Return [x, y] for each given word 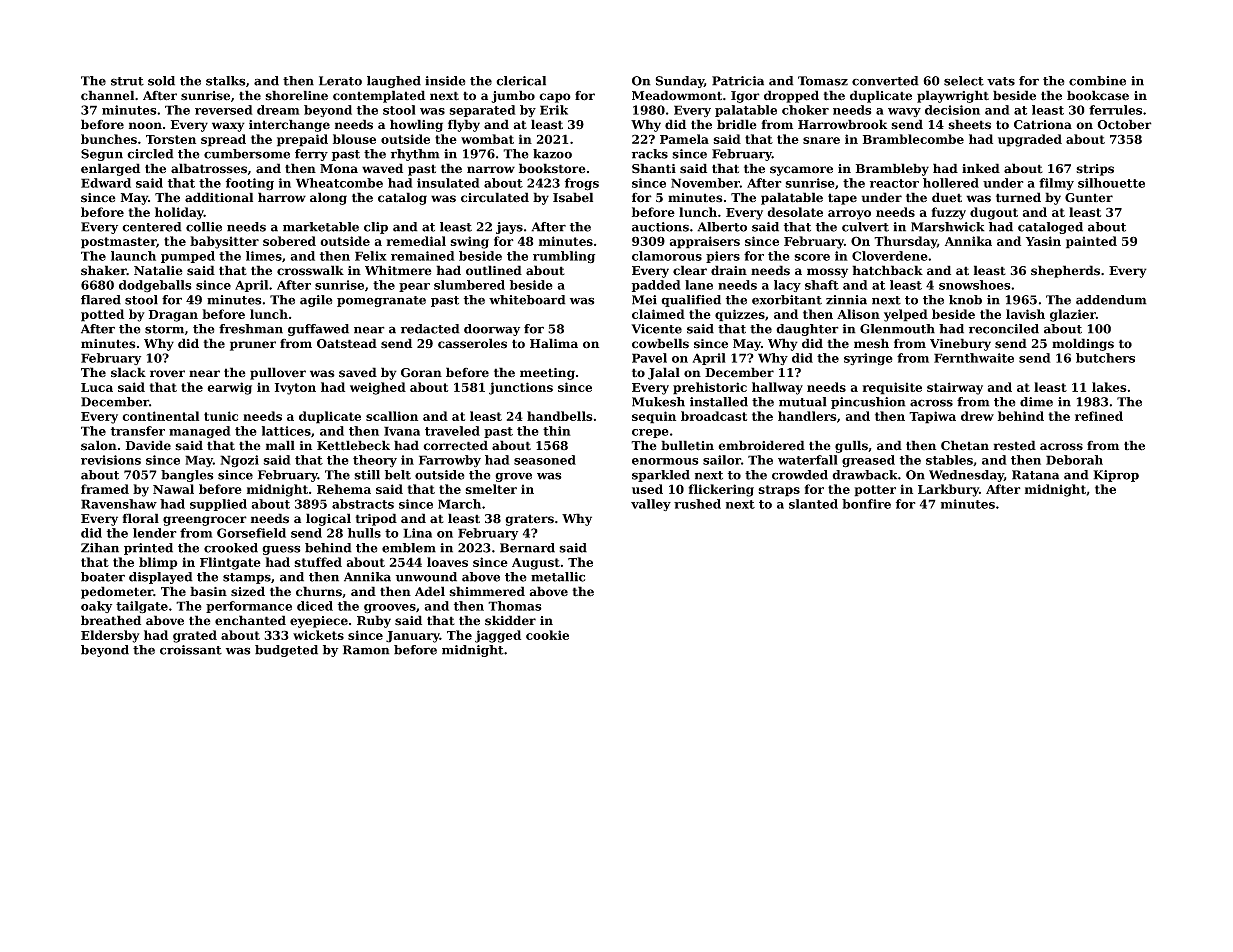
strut [127, 81]
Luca [97, 387]
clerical [521, 81]
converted [885, 81]
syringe [868, 359]
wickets [318, 635]
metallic [558, 577]
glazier [1073, 315]
